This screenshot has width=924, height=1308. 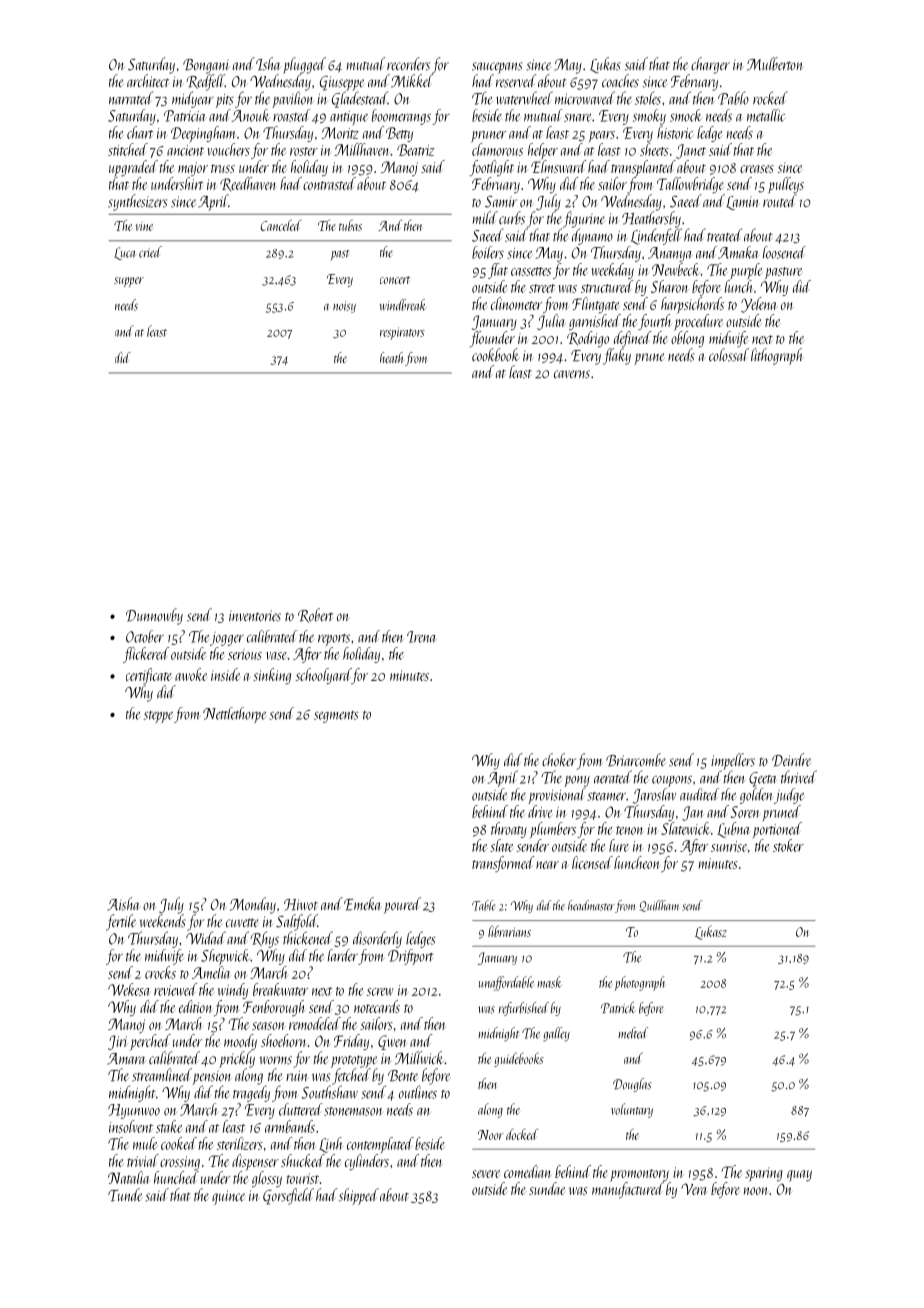 I want to click on Anouk, so click(x=250, y=115).
